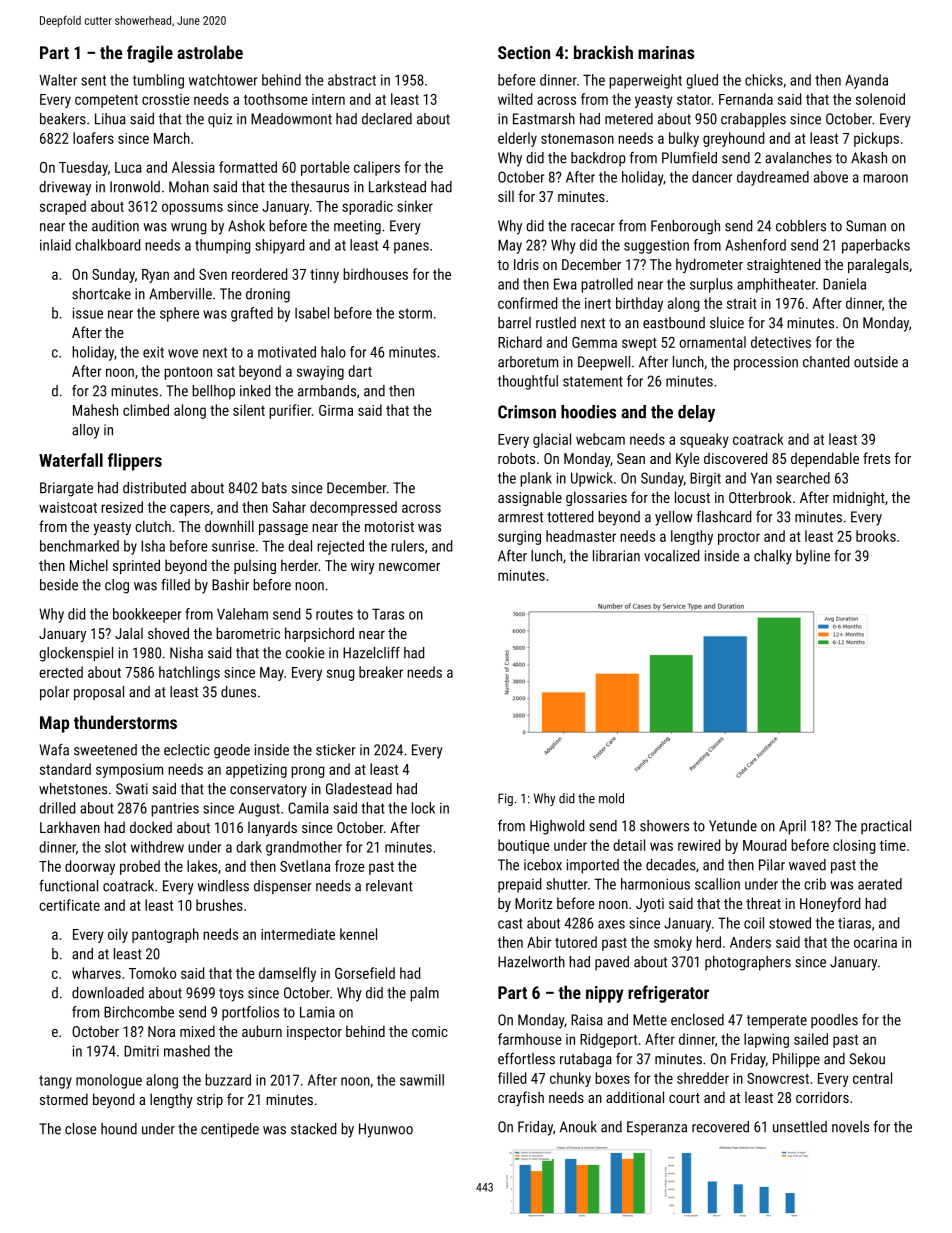  What do you see at coordinates (223, 80) in the image?
I see `watchtower` at bounding box center [223, 80].
